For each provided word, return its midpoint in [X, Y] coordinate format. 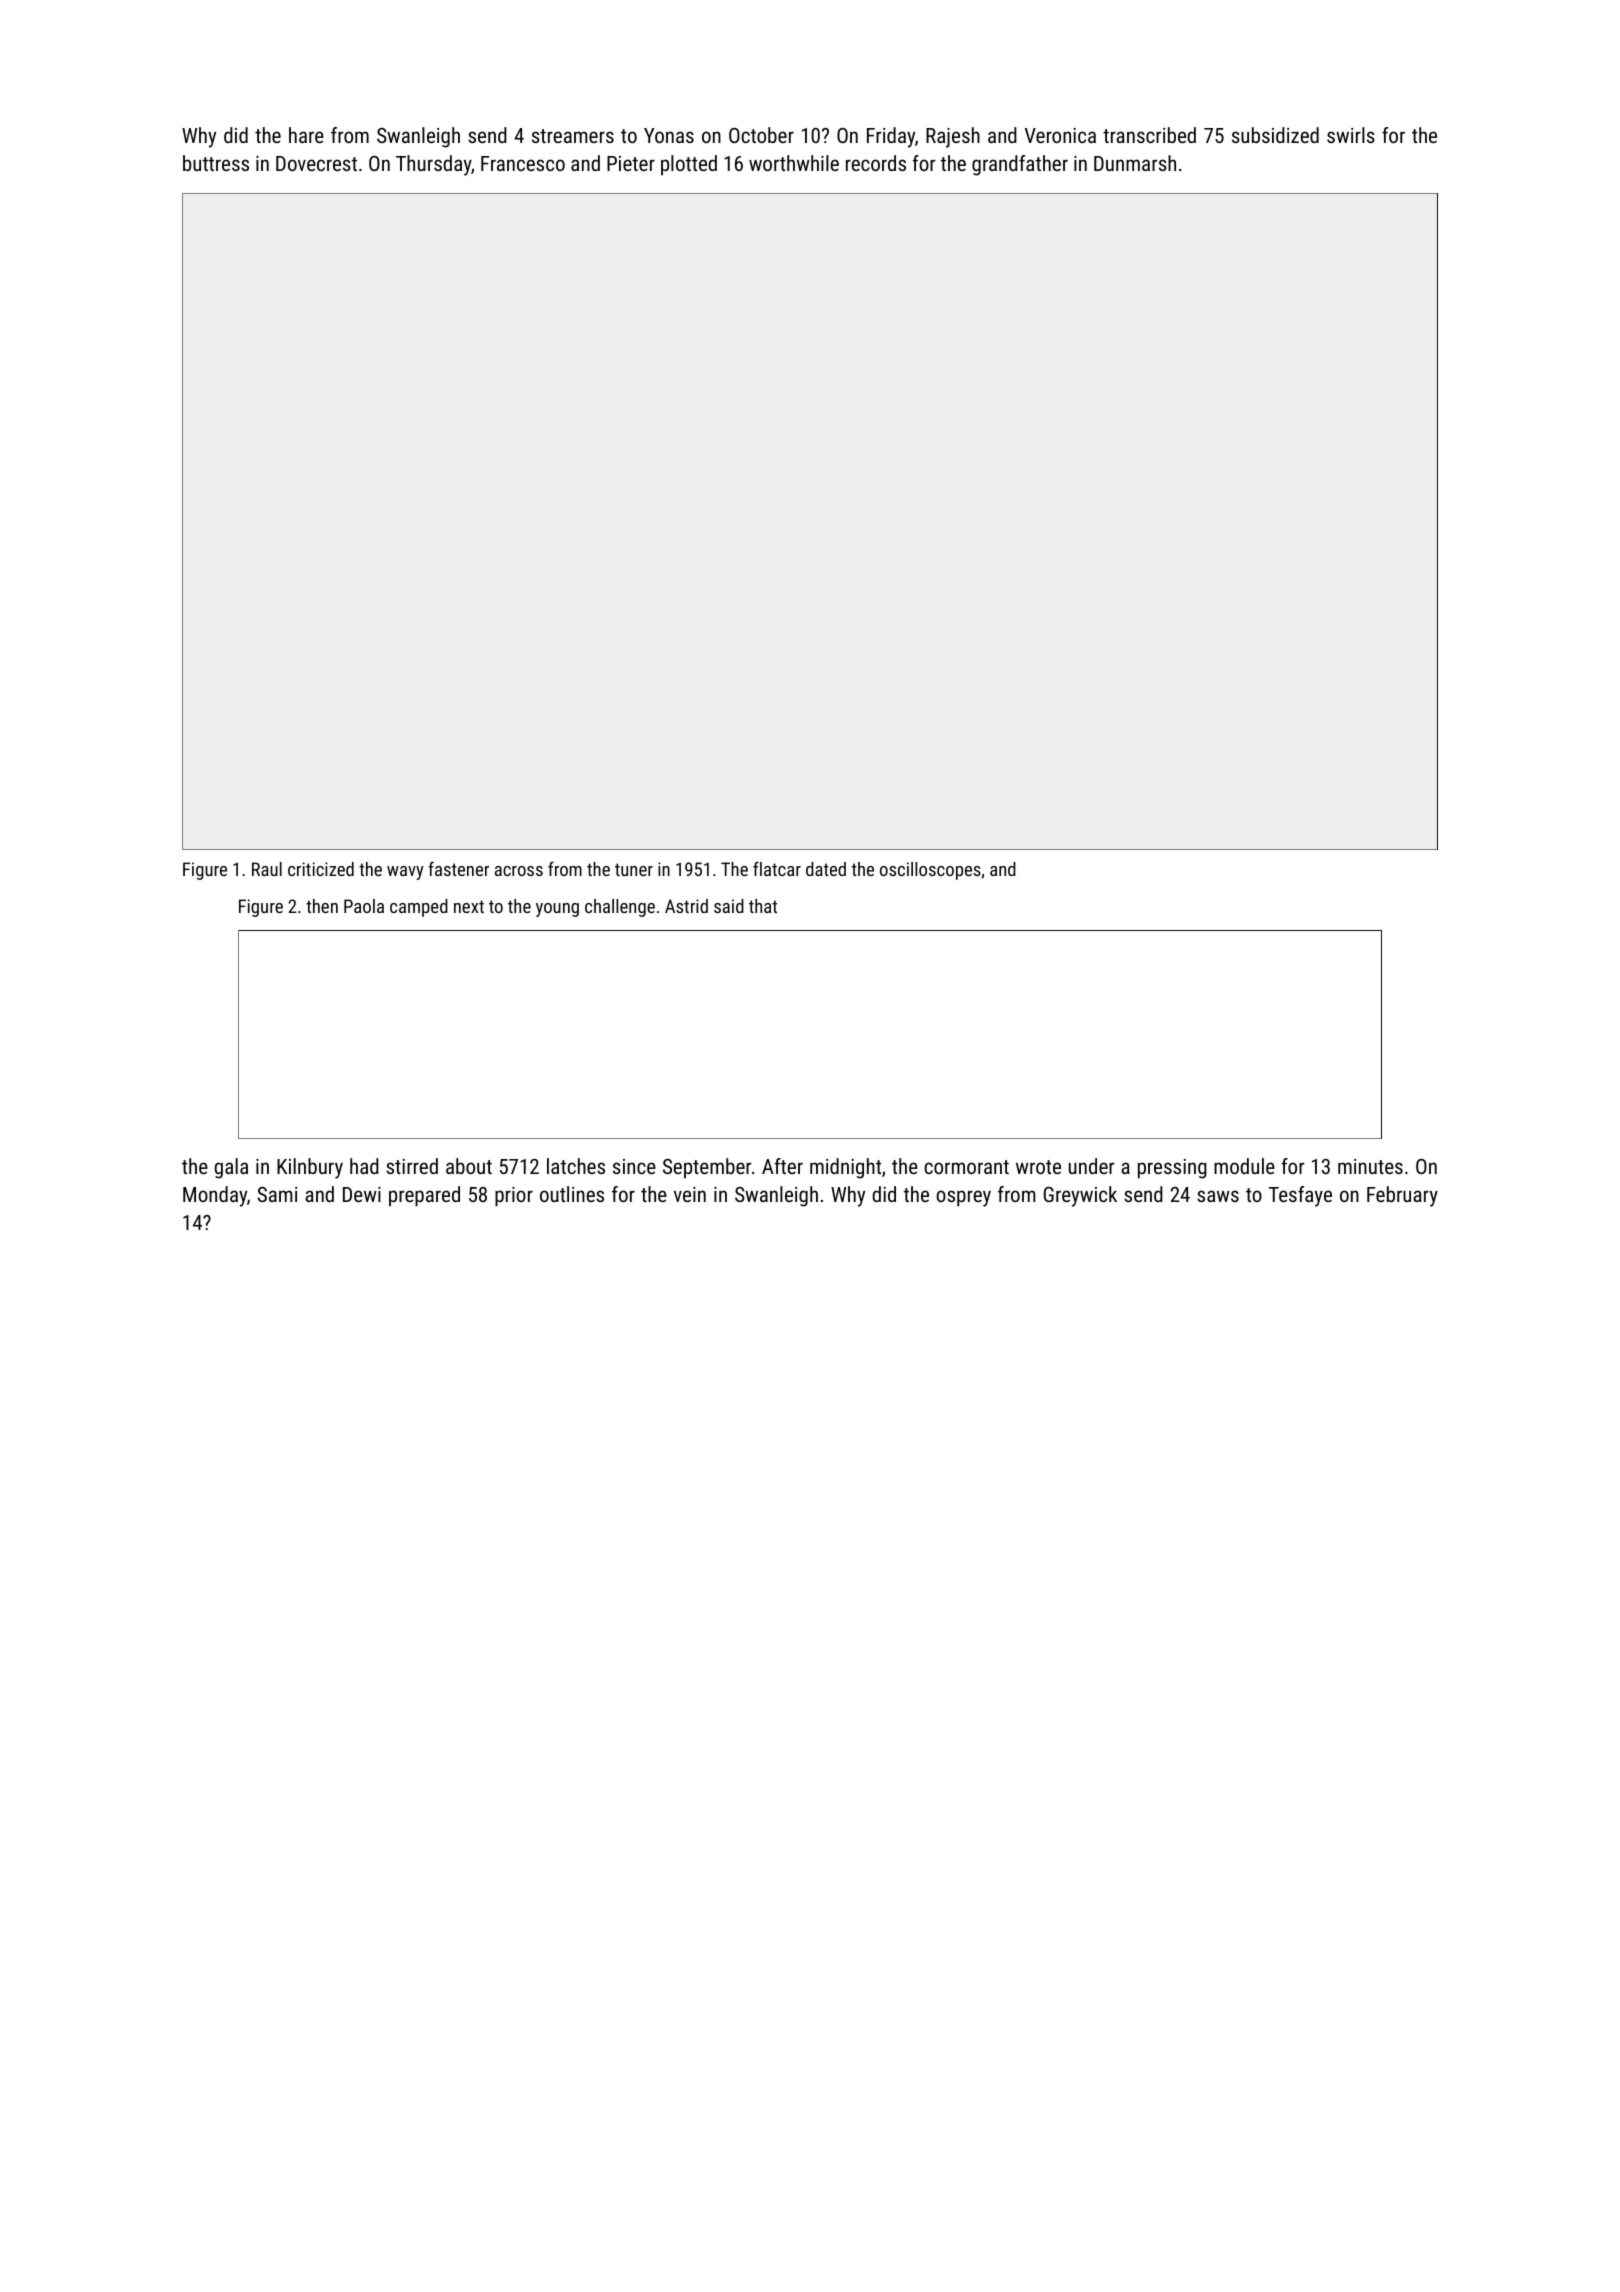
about [469, 1166]
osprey [963, 1198]
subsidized [1275, 135]
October [761, 135]
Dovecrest [316, 163]
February [1402, 1196]
